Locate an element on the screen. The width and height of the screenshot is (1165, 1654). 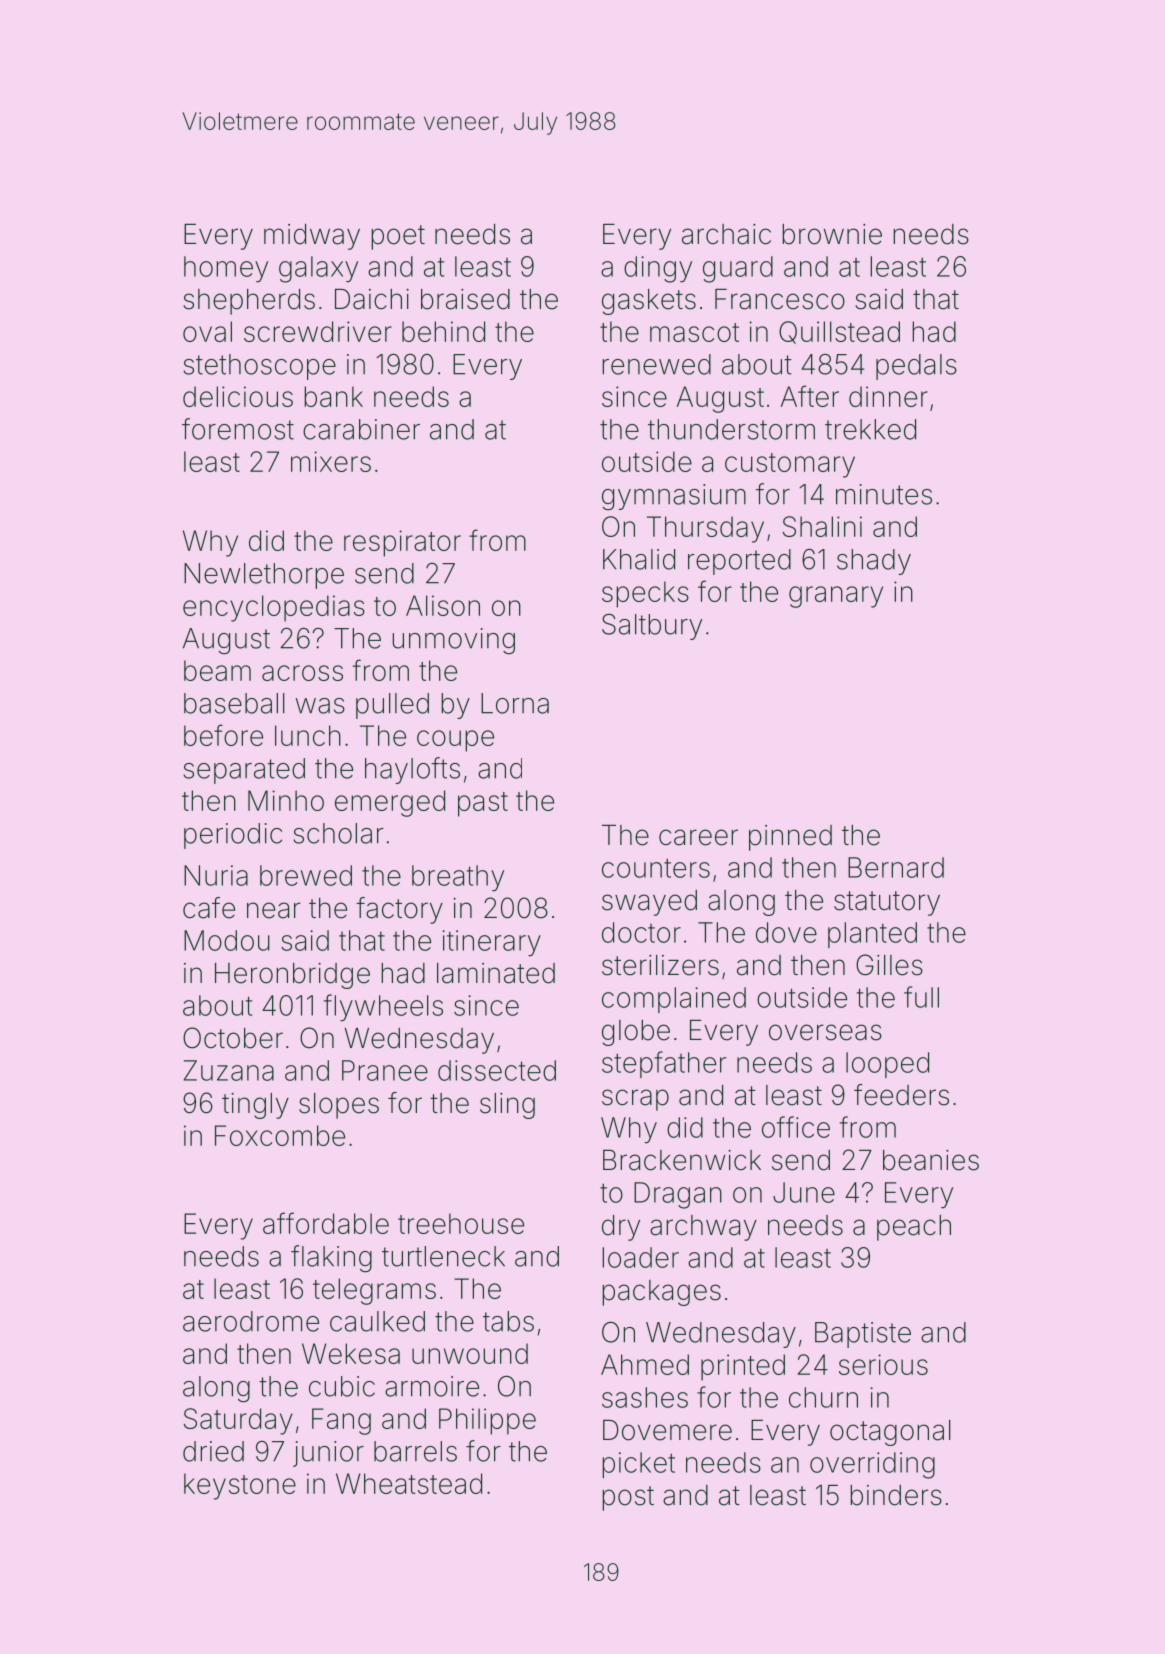
post is located at coordinates (628, 1498).
